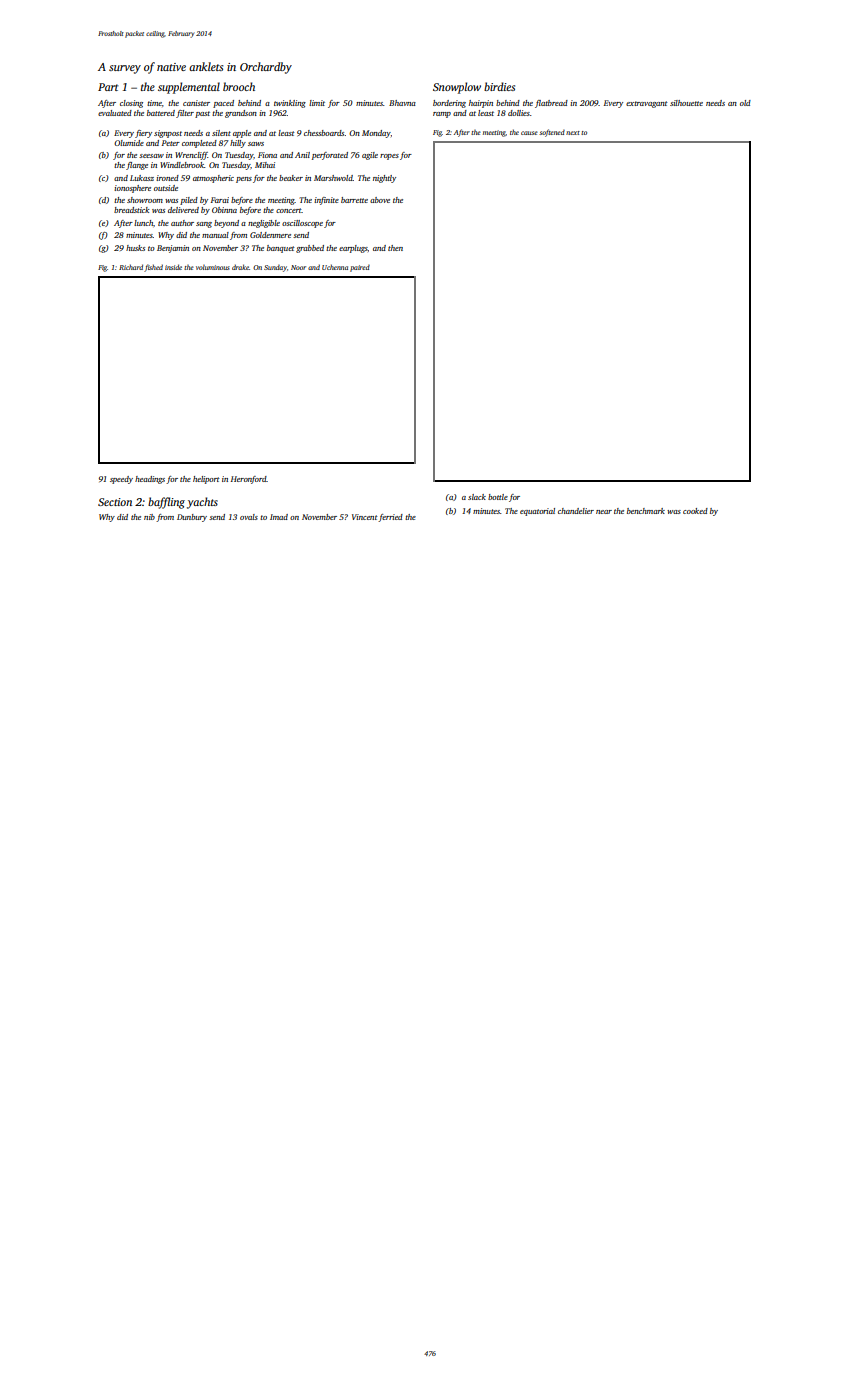 The height and width of the page is (1400, 849). I want to click on ropes, so click(389, 157).
